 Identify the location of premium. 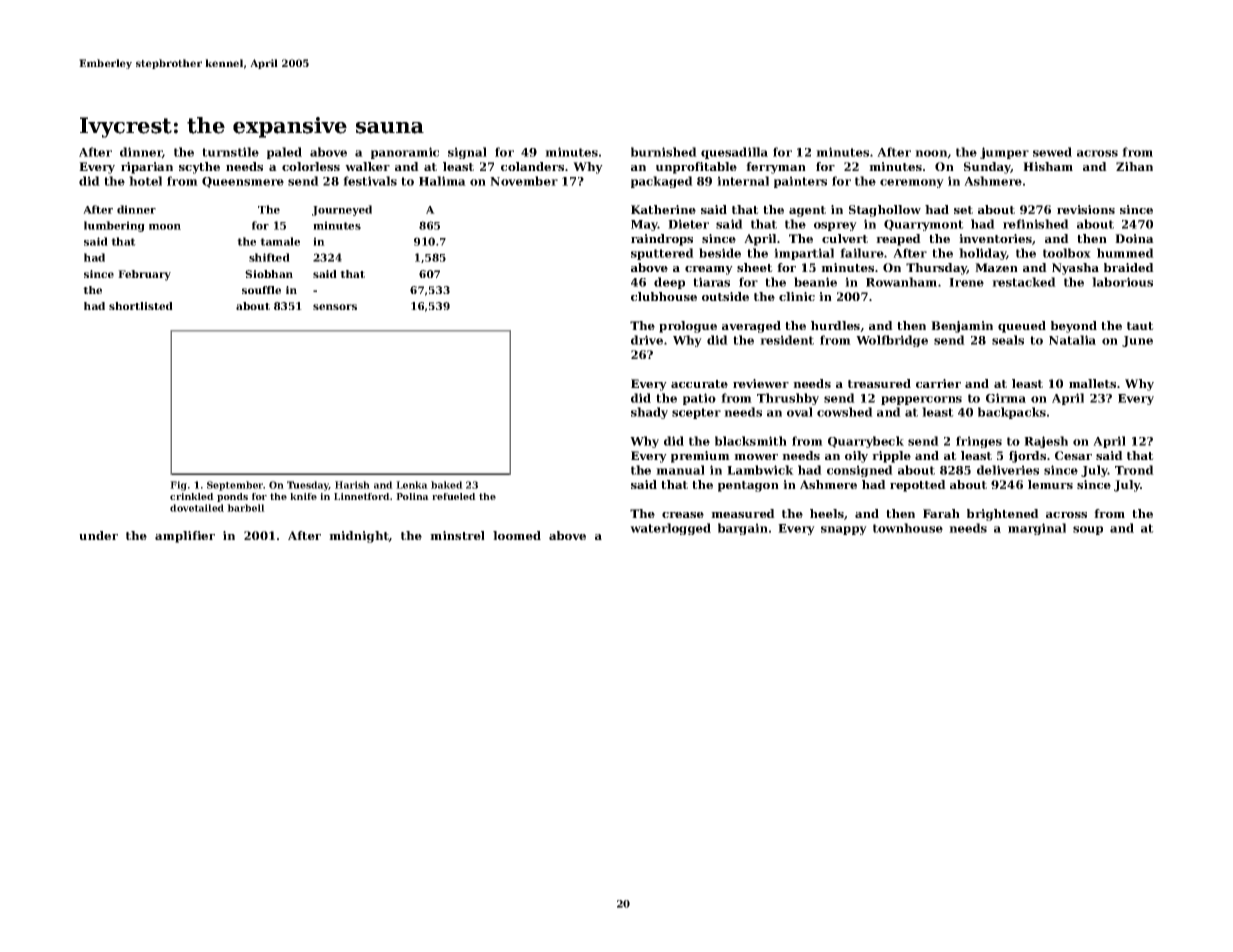
(700, 457).
